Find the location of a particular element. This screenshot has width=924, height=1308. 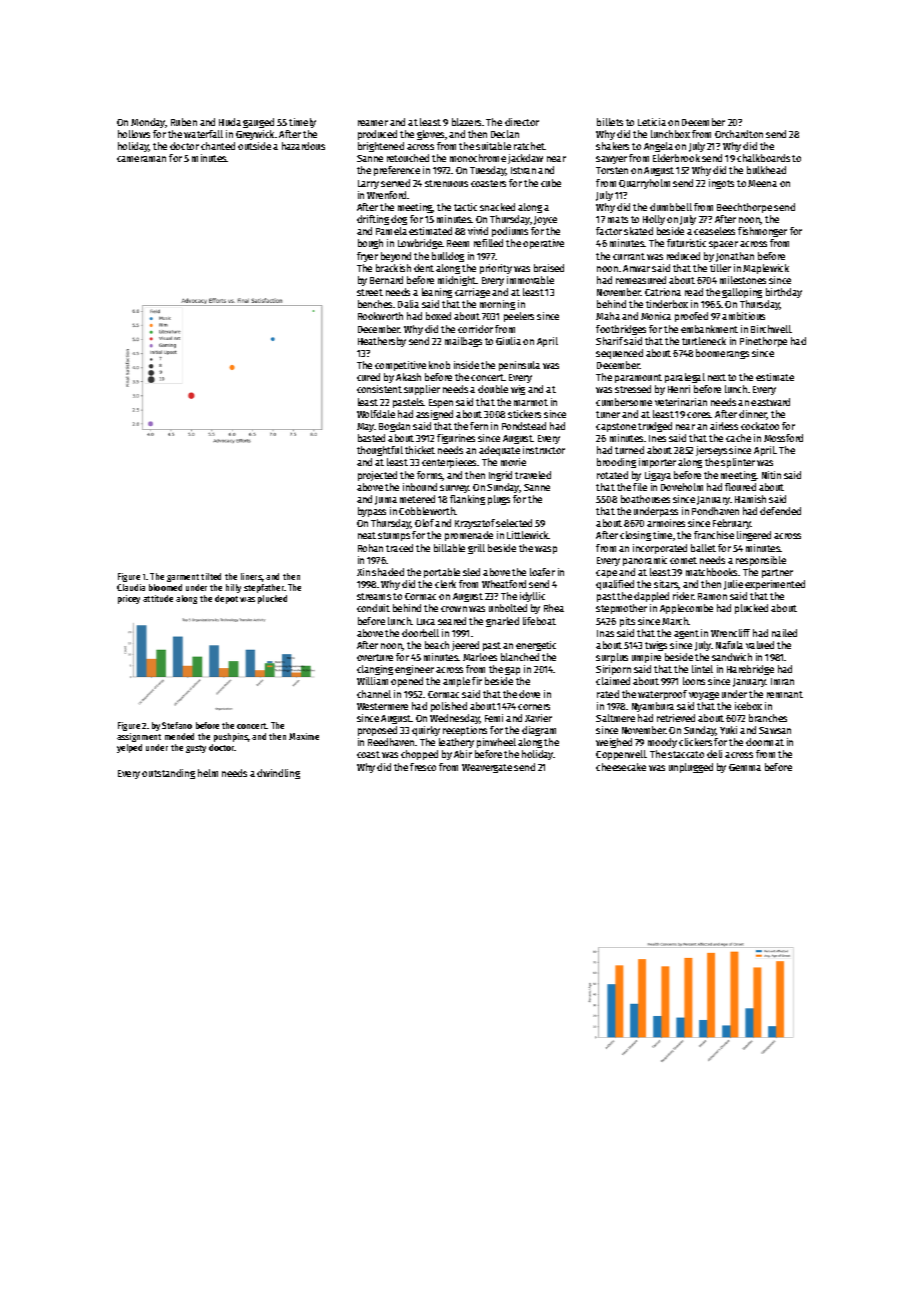

bulkhead is located at coordinates (766, 170).
